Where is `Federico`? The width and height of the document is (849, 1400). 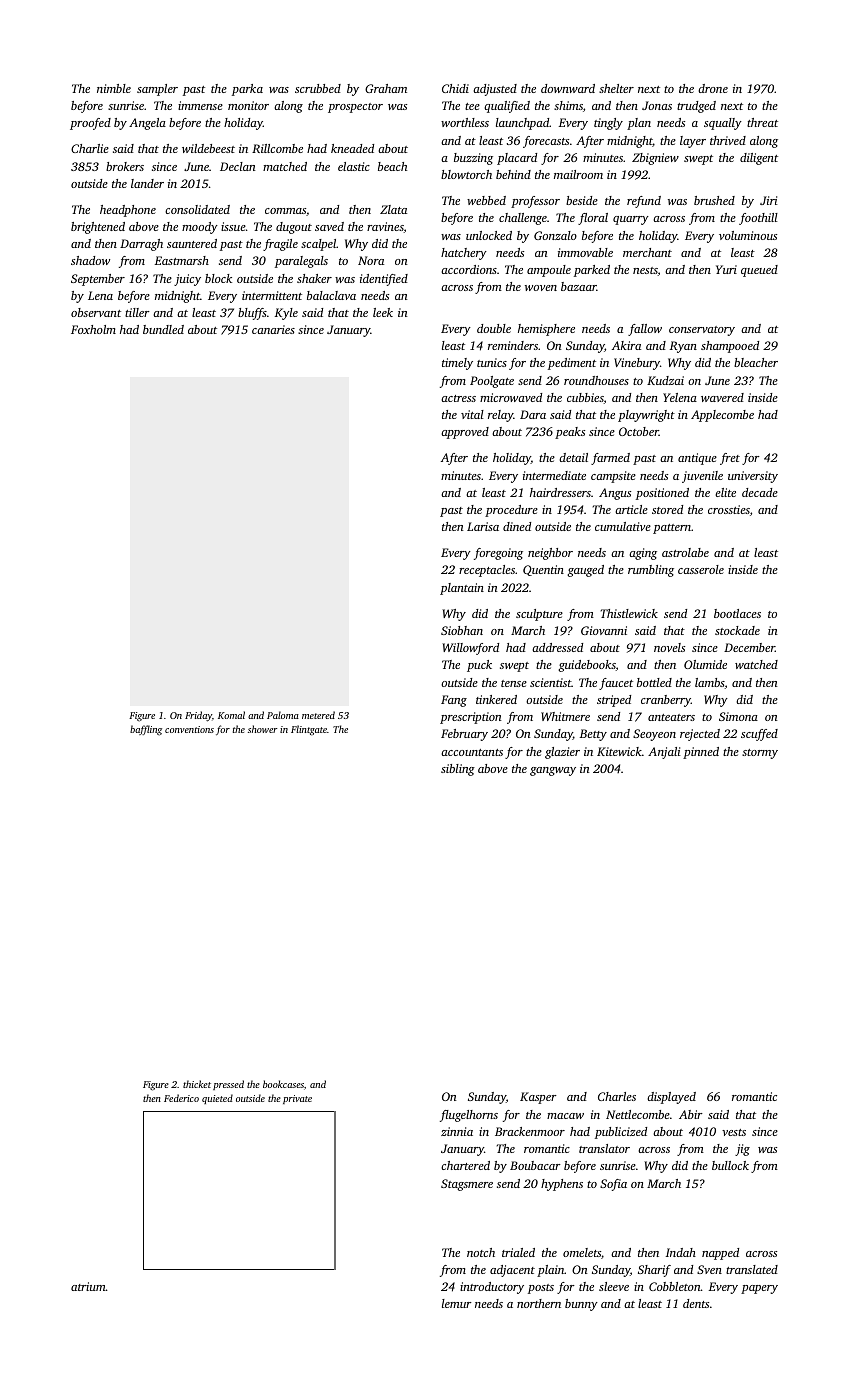
Federico is located at coordinates (181, 1098).
